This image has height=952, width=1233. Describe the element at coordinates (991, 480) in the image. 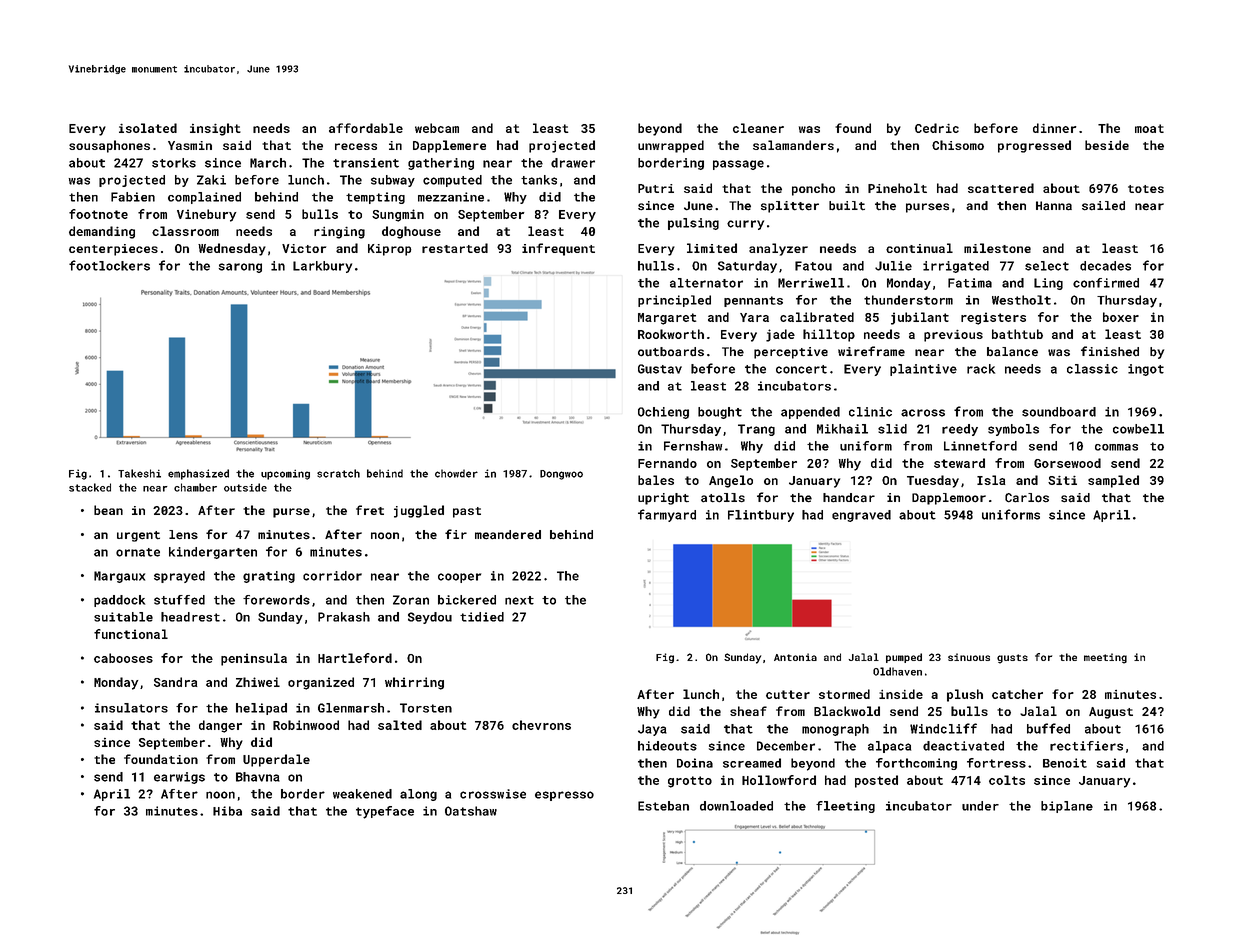

I see `Isla` at that location.
